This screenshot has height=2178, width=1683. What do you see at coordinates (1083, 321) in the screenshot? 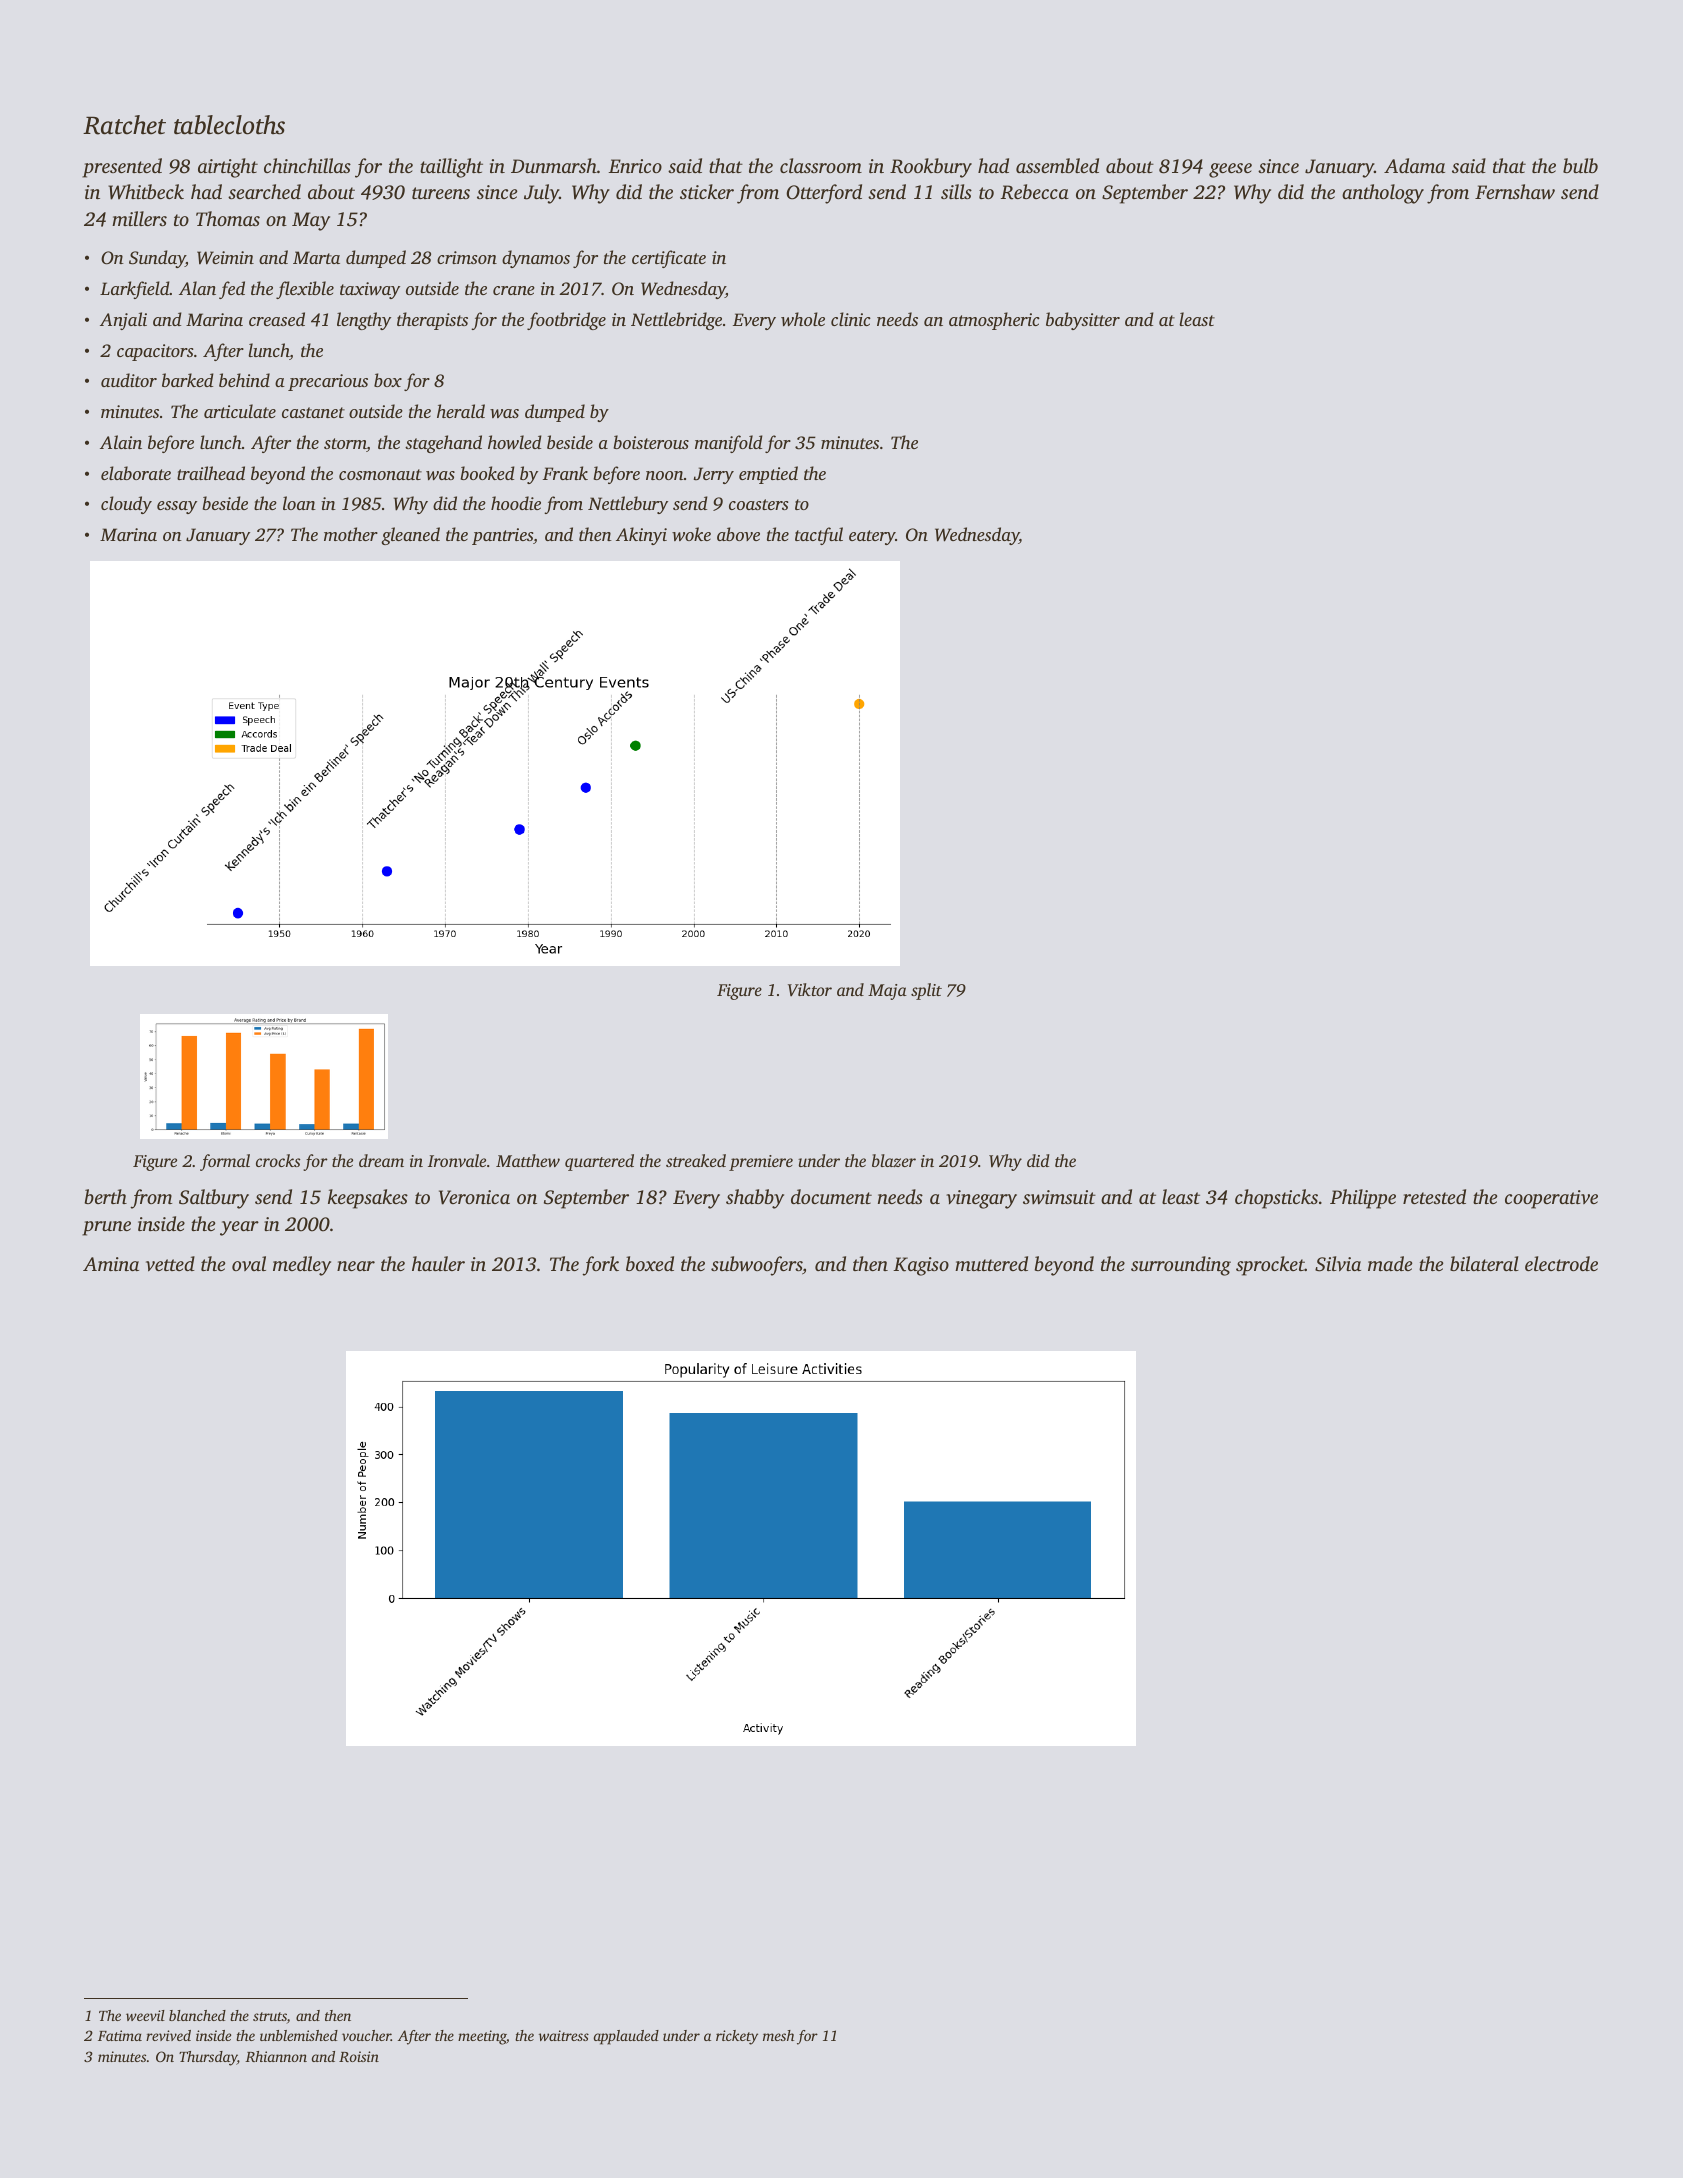
I see `babysitter` at bounding box center [1083, 321].
